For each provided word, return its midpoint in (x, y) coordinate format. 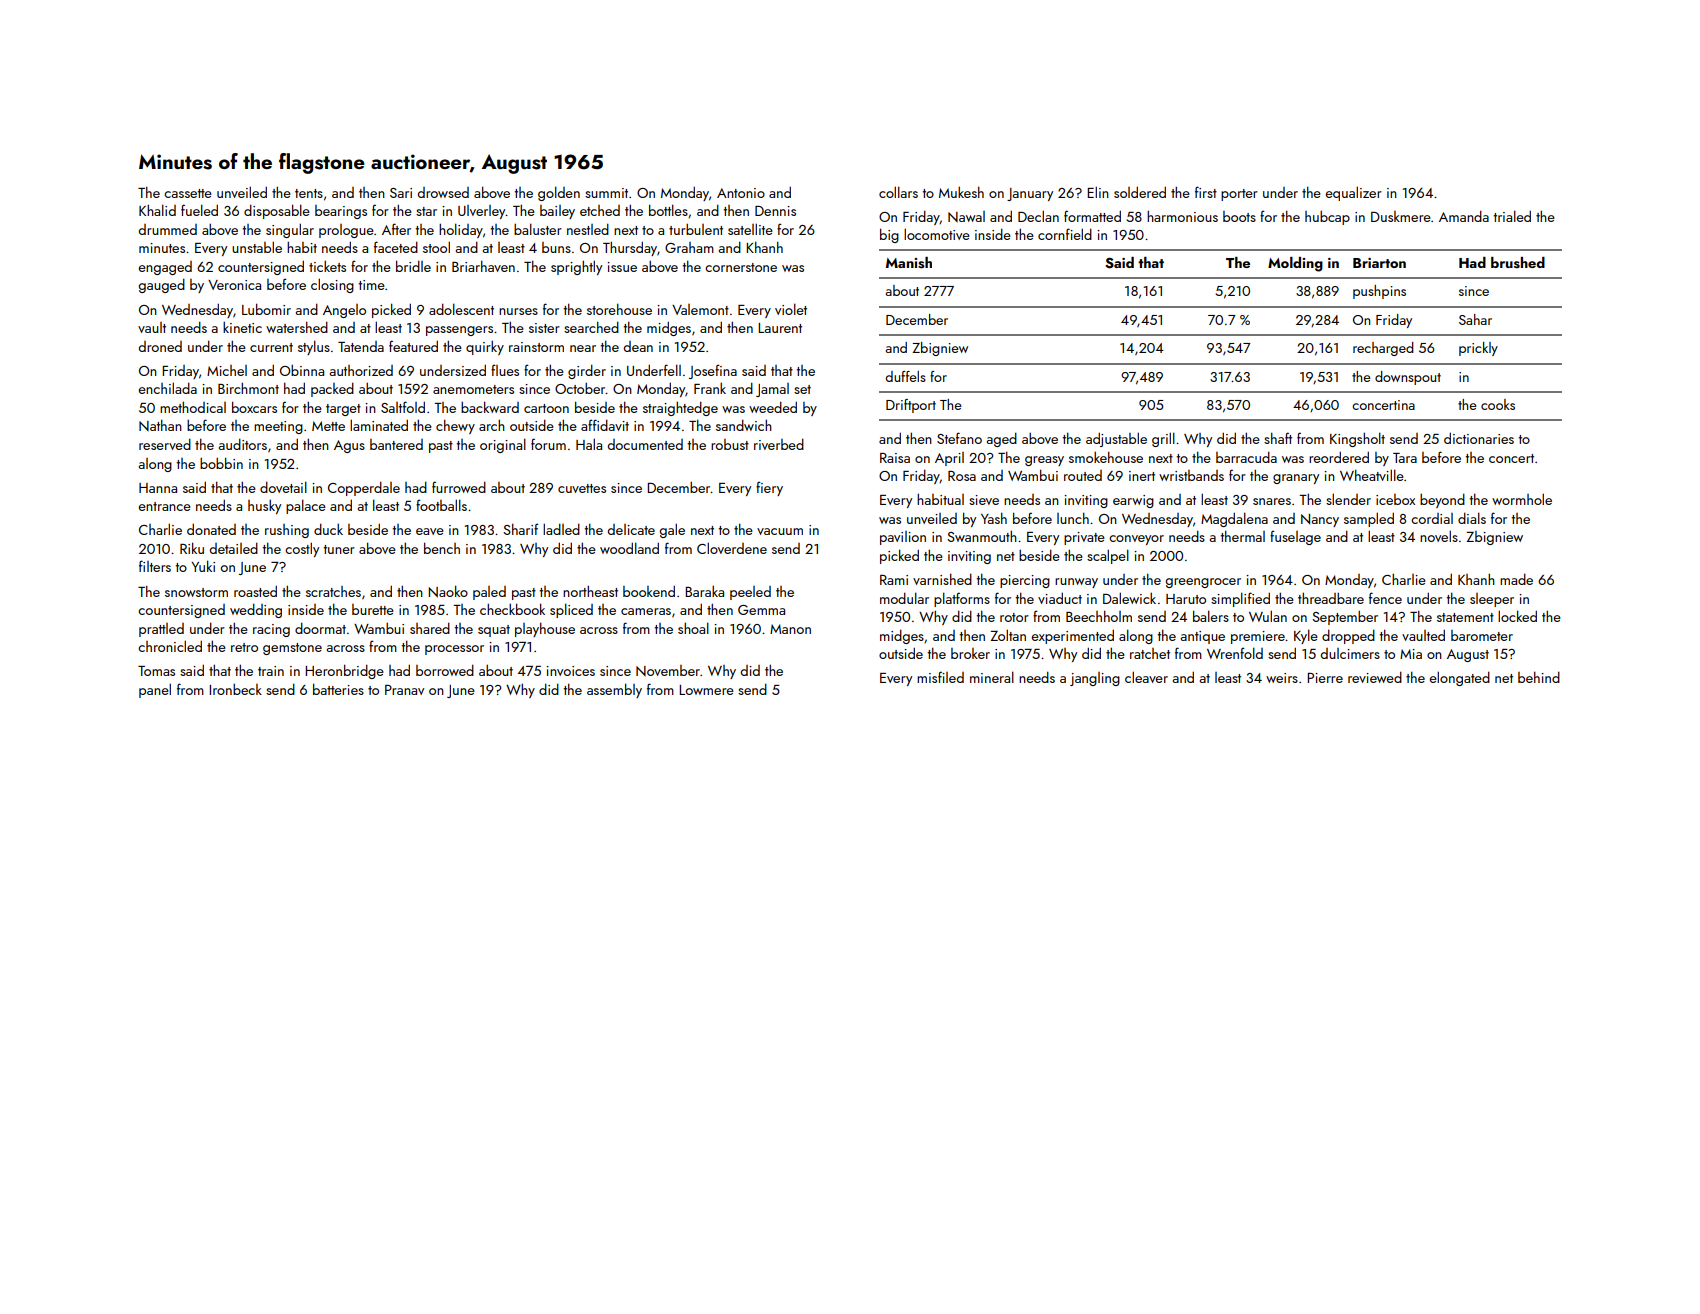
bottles (668, 210)
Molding (1295, 264)
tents (309, 193)
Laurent (780, 328)
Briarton (1379, 263)
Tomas (156, 671)
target (343, 410)
